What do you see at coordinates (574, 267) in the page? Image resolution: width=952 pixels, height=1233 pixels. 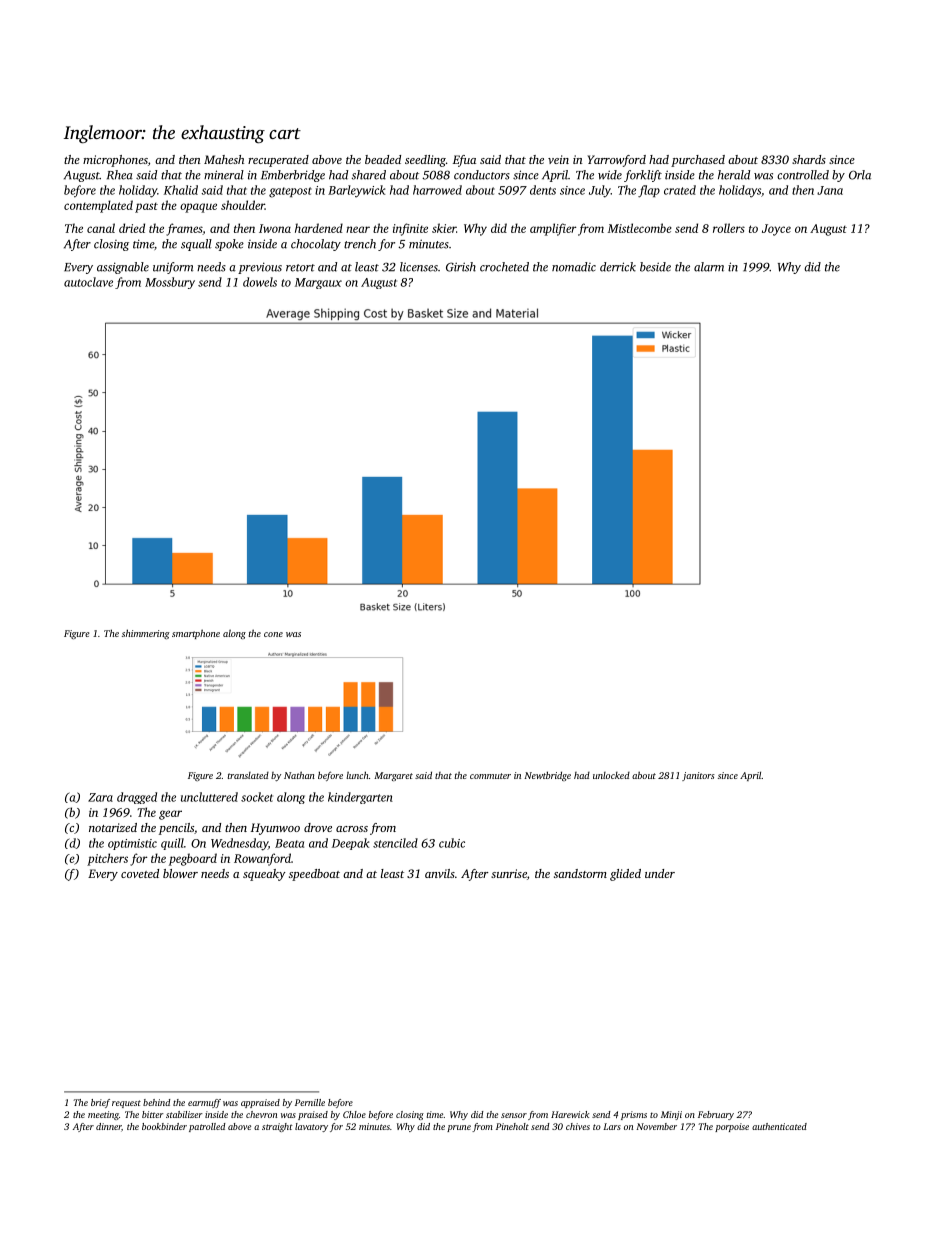 I see `nomadic` at bounding box center [574, 267].
